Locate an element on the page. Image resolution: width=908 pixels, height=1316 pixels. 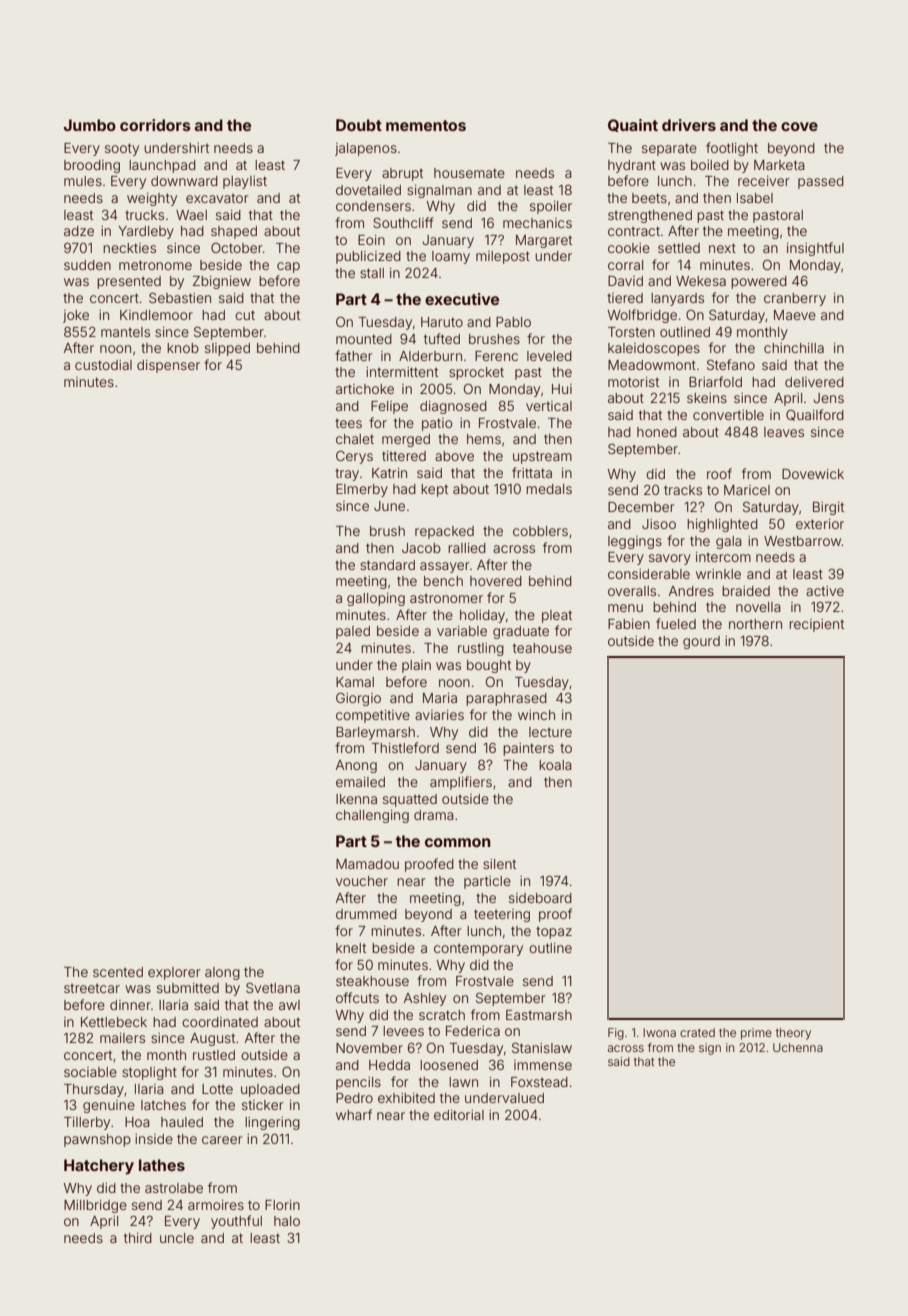
challenging is located at coordinates (372, 816).
